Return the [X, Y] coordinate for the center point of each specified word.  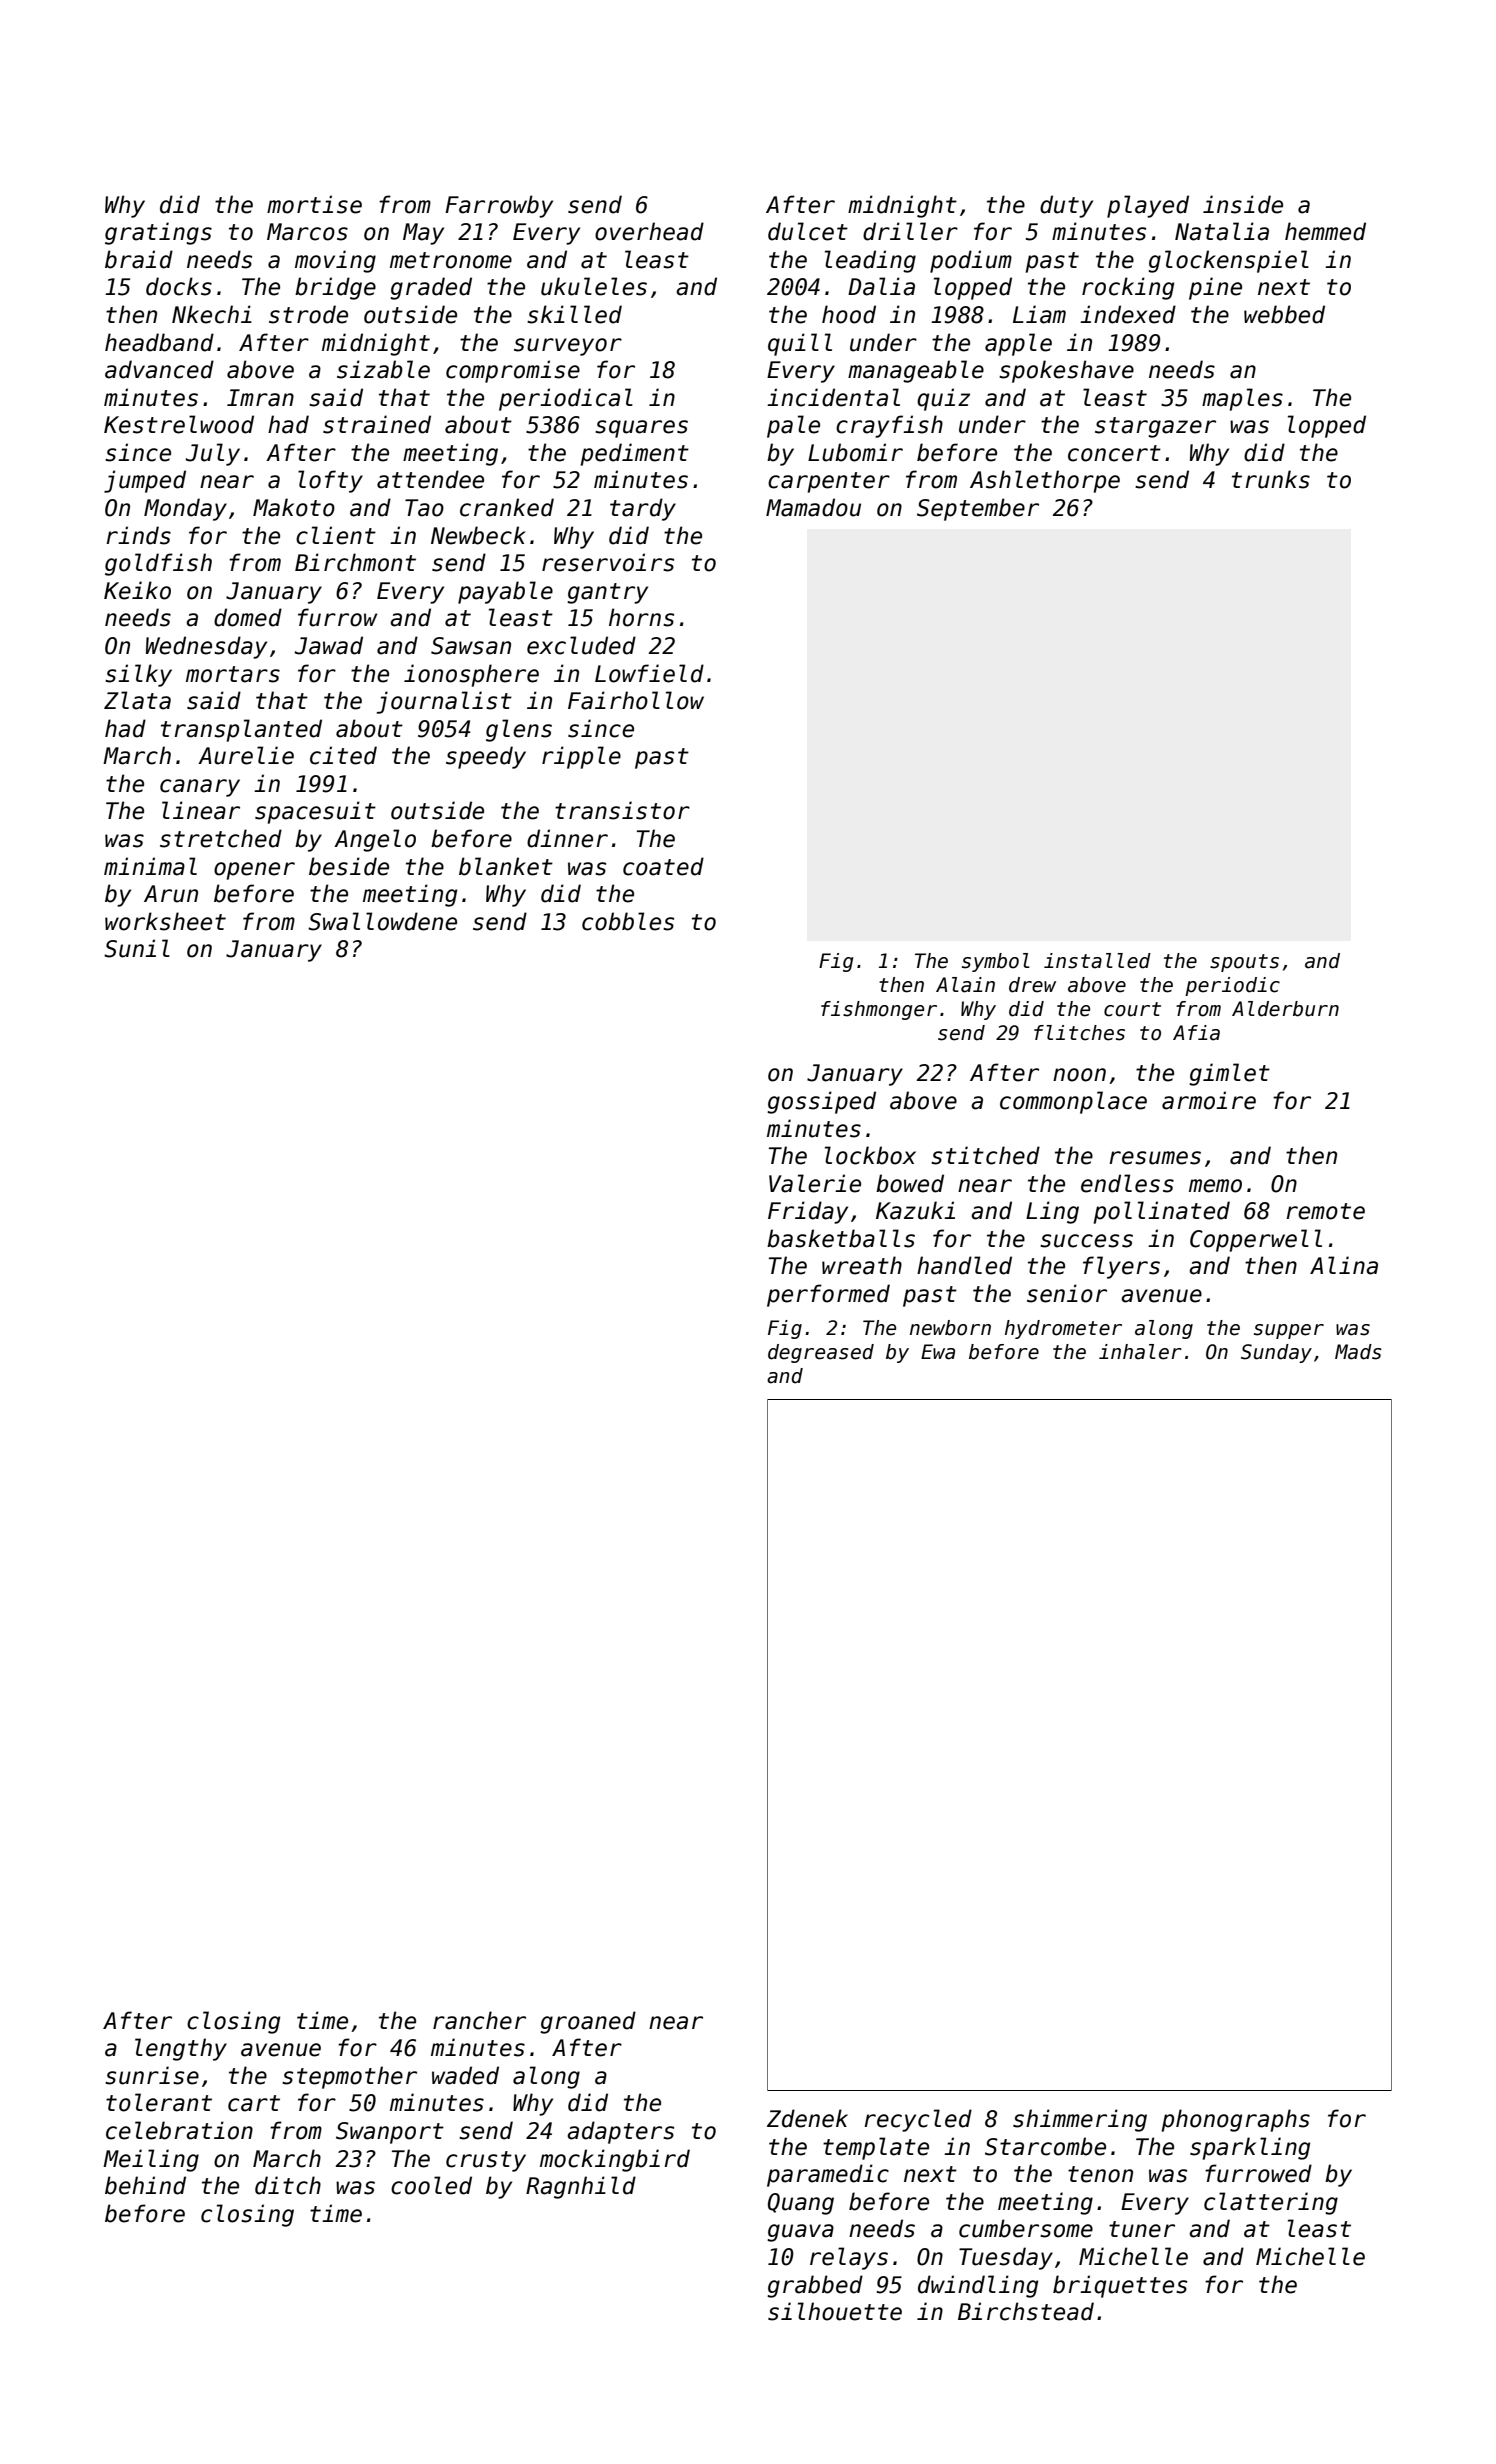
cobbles [628, 921]
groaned [588, 2022]
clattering [1271, 2203]
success [1086, 1241]
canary [200, 788]
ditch [288, 2185]
